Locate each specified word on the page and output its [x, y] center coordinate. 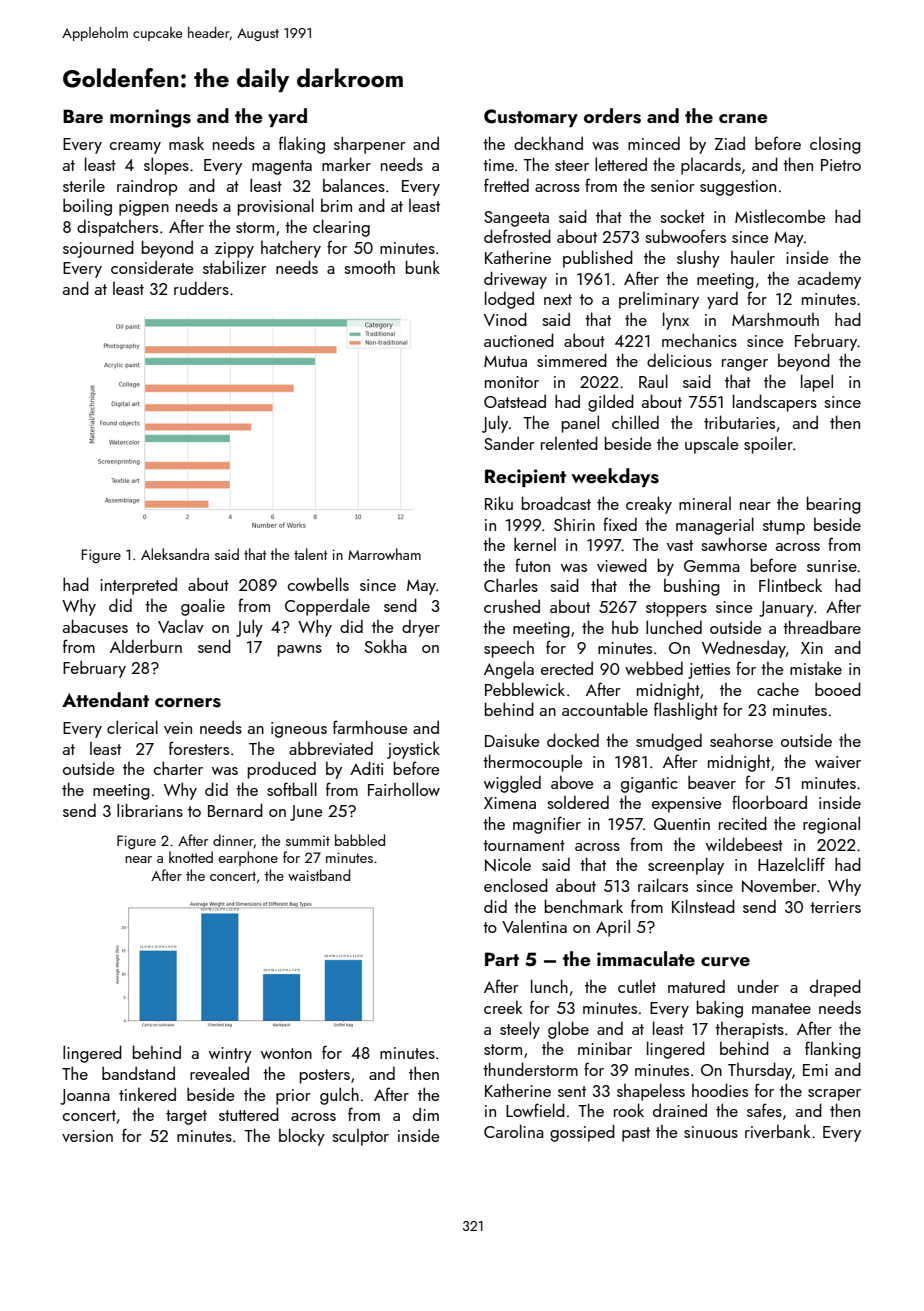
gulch [339, 1096]
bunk [423, 267]
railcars [663, 885]
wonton [286, 1053]
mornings [150, 118]
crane [743, 118]
